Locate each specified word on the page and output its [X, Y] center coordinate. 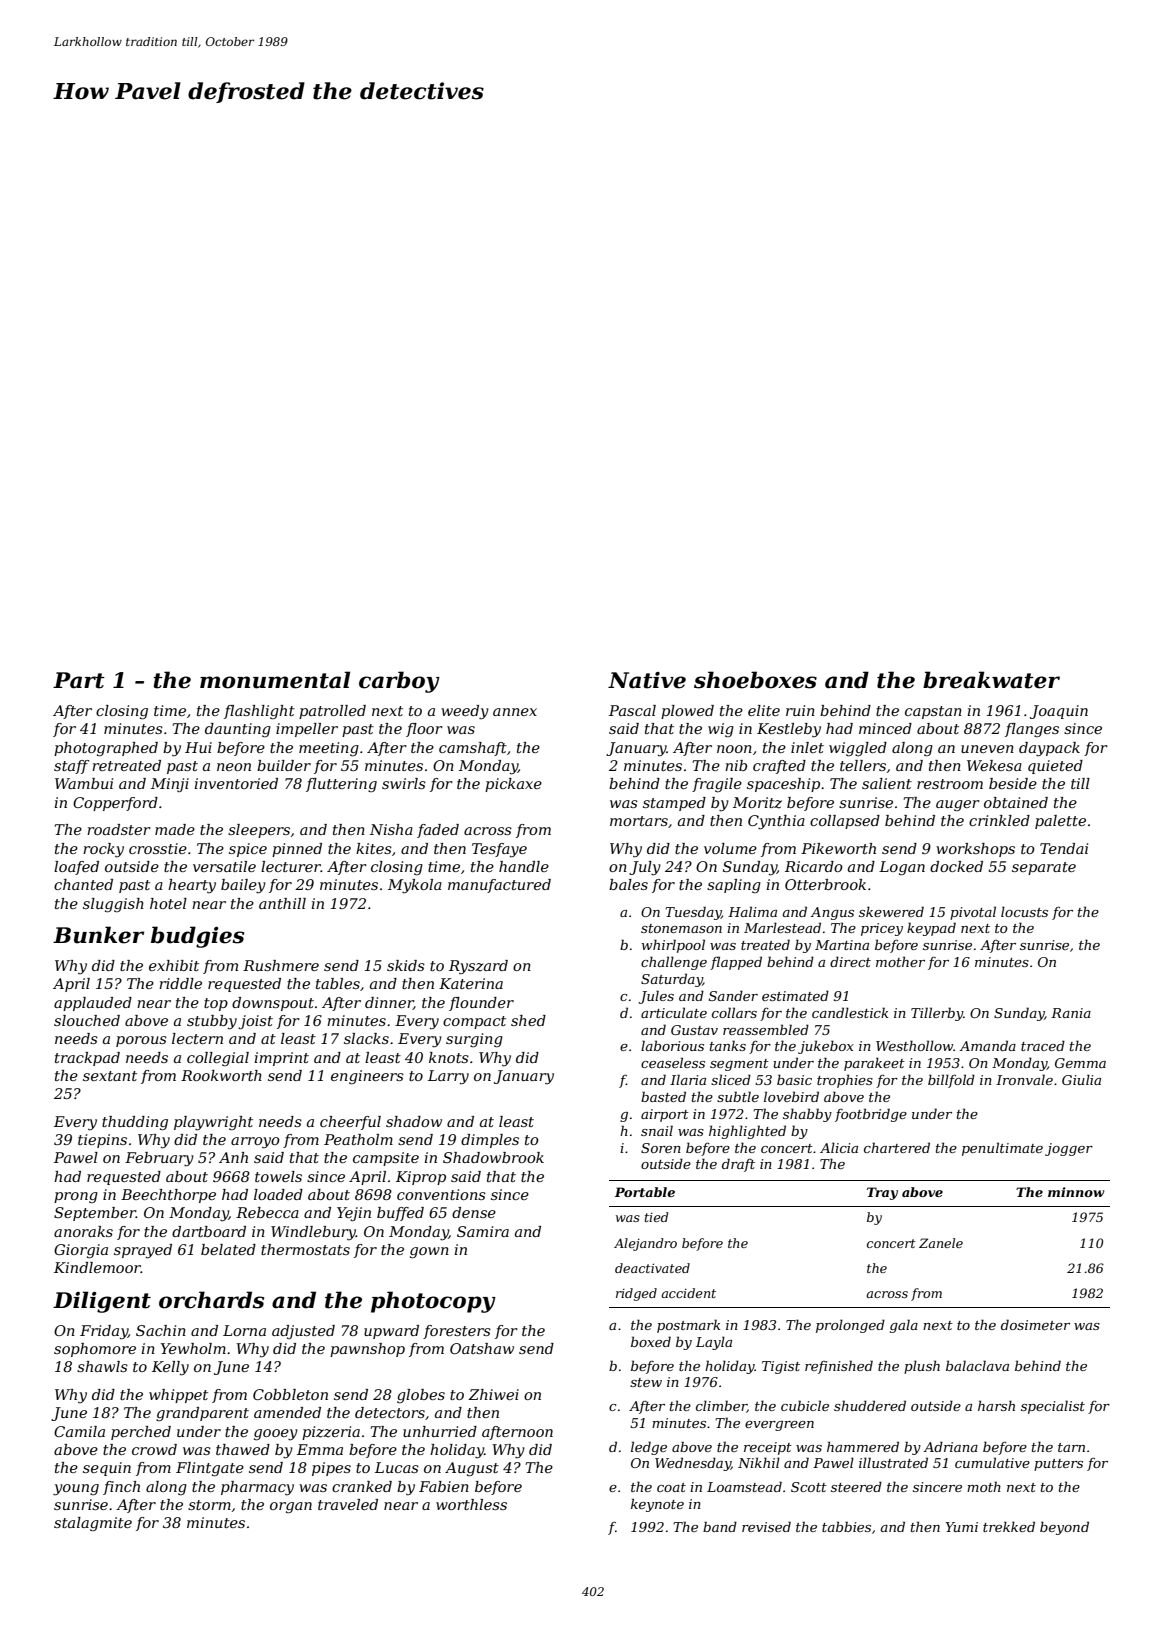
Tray [882, 1193]
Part [79, 680]
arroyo [255, 1143]
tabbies [846, 1526]
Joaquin [1059, 712]
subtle [738, 1096]
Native [647, 680]
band [720, 1526]
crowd [154, 1449]
